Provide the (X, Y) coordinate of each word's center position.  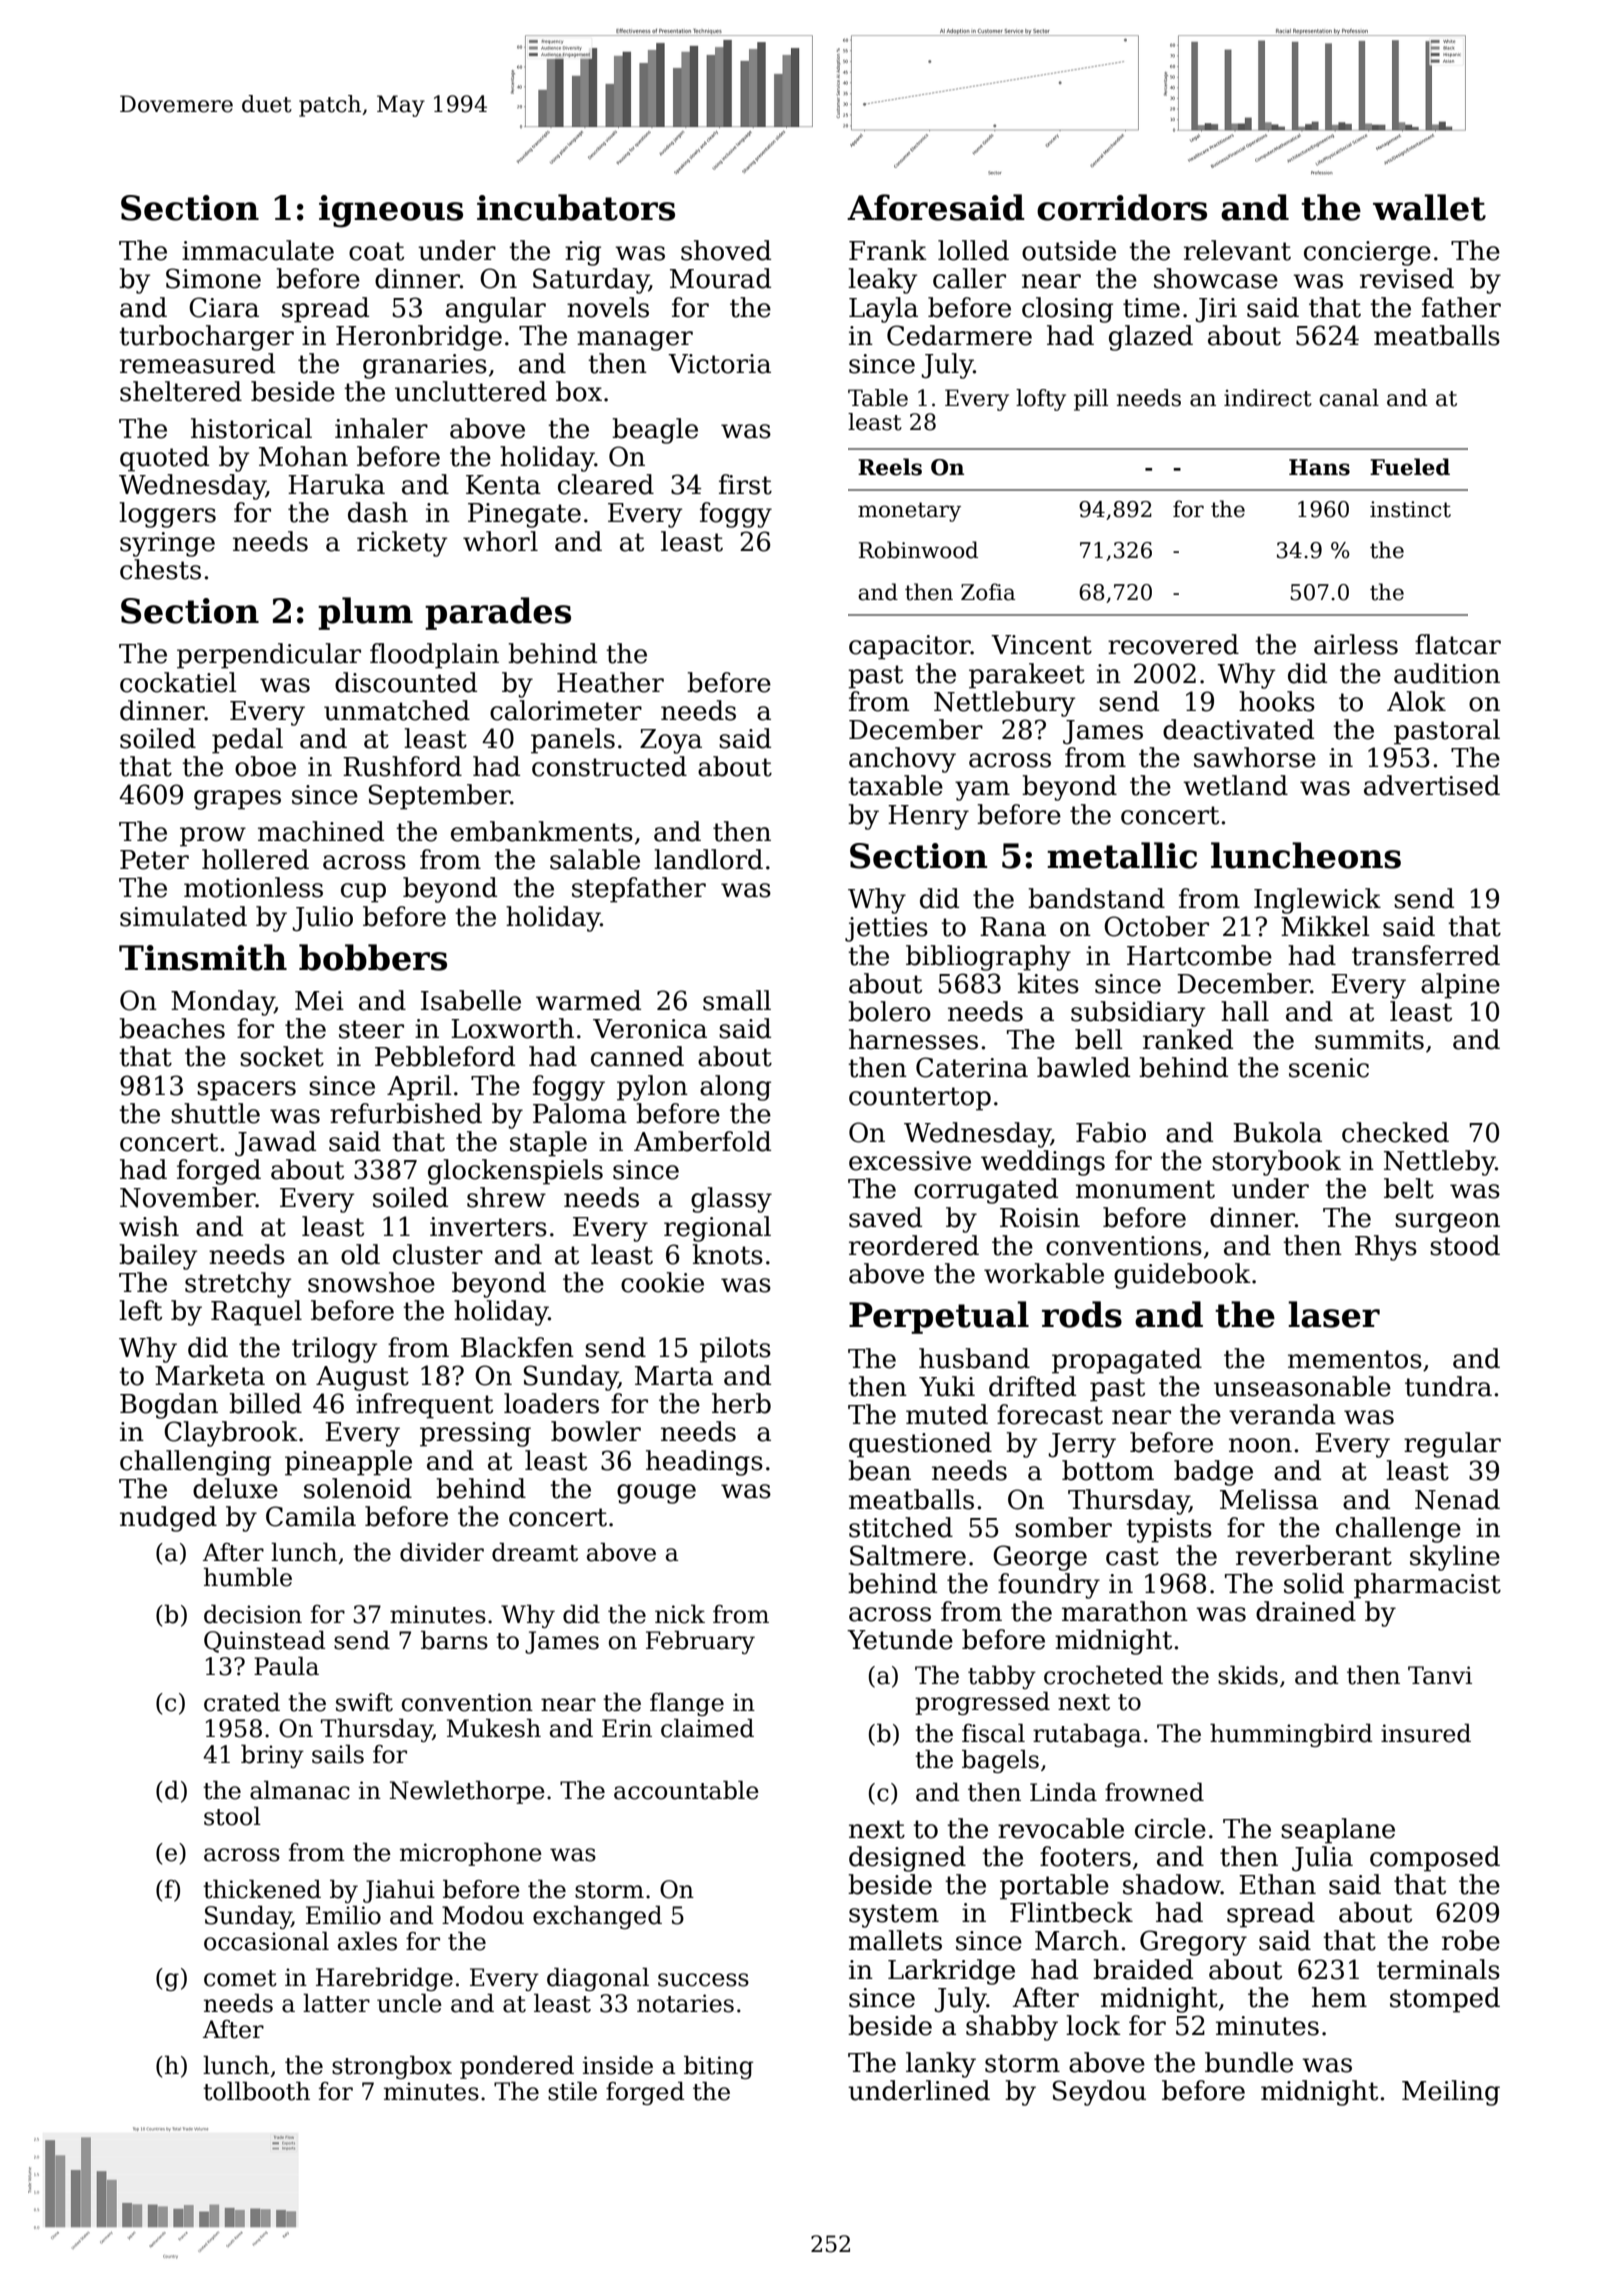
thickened (262, 1889)
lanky (941, 2065)
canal (1349, 398)
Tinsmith (203, 957)
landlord (708, 859)
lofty (1041, 400)
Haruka (336, 484)
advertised (1432, 785)
